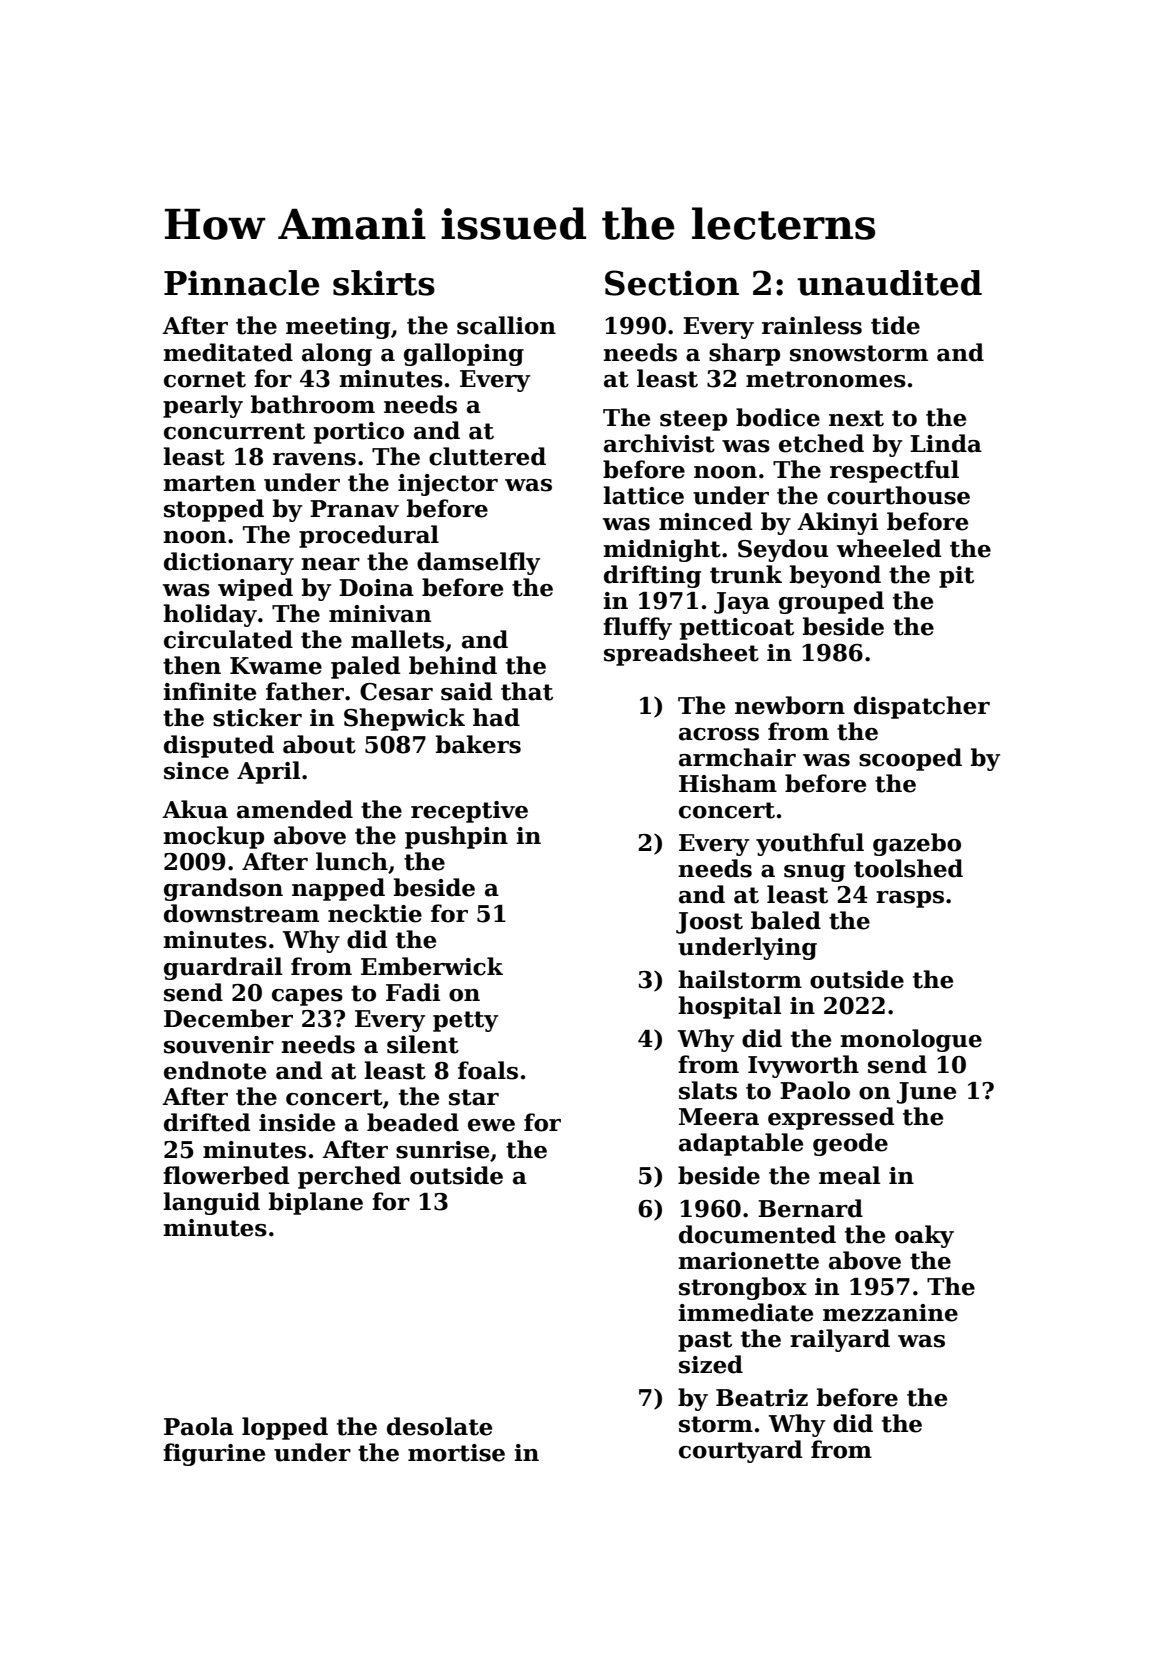 This document has width=1165, height=1654. Describe the element at coordinates (319, 744) in the document. I see `about` at that location.
